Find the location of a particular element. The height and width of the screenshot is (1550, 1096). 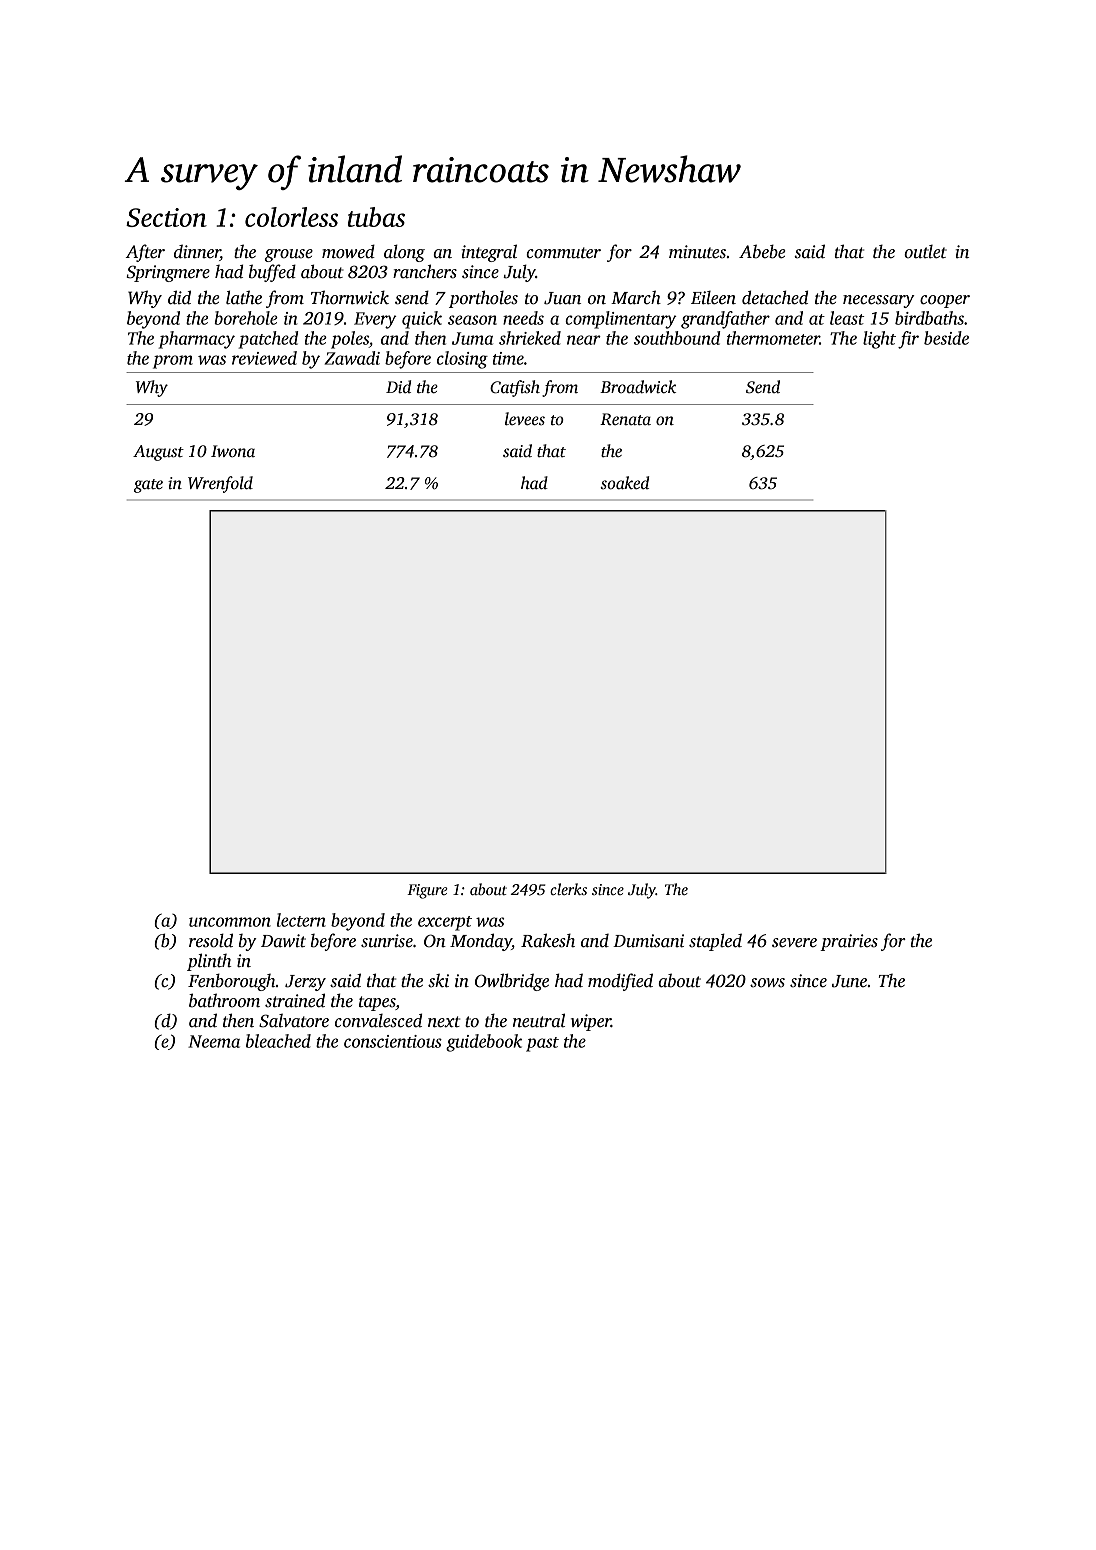

Section is located at coordinates (166, 217).
